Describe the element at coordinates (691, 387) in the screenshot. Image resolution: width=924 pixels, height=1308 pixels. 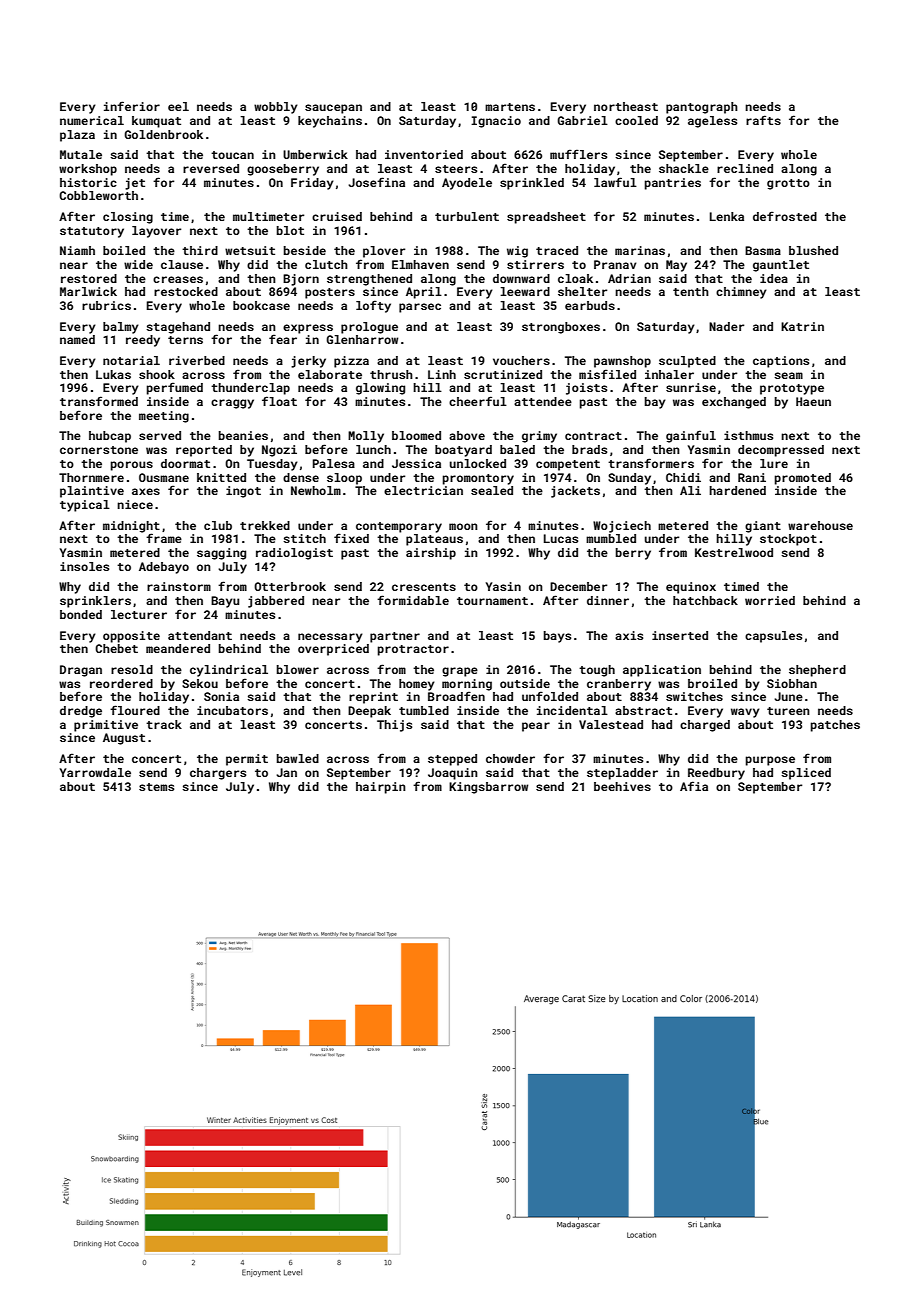
I see `sunrise` at that location.
